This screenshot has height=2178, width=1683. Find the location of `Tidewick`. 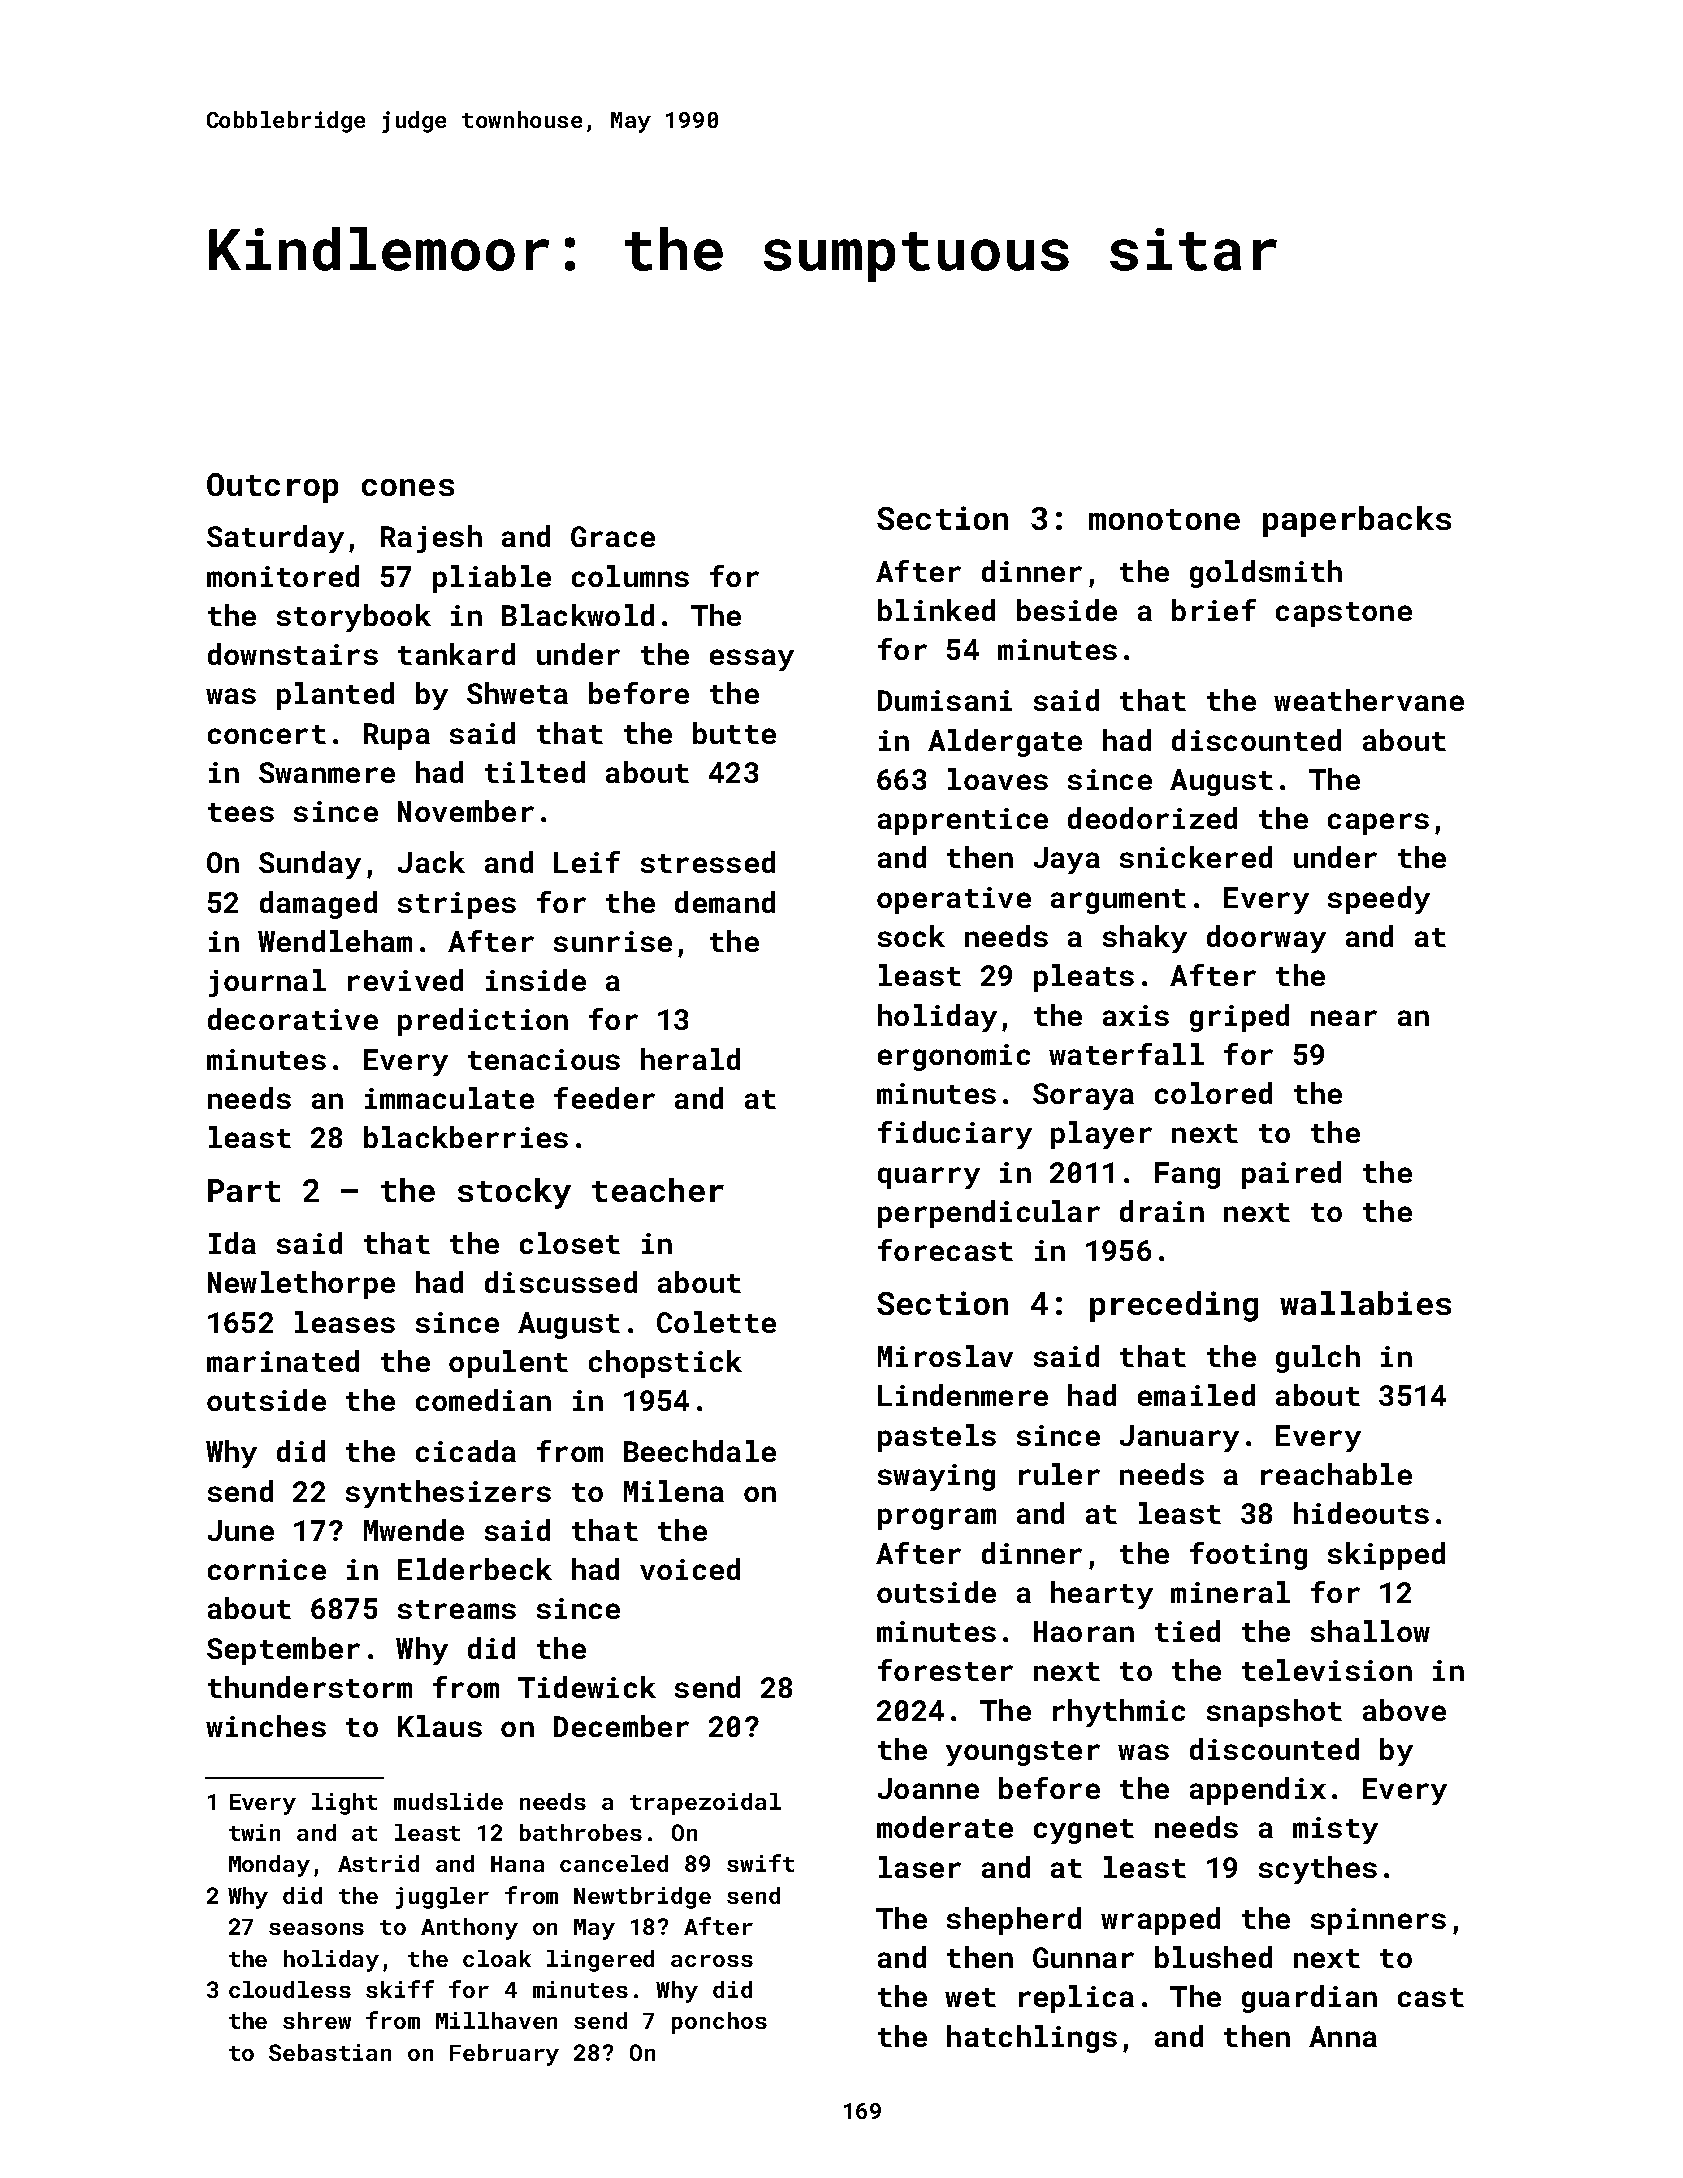

Tidewick is located at coordinates (587, 1687).
